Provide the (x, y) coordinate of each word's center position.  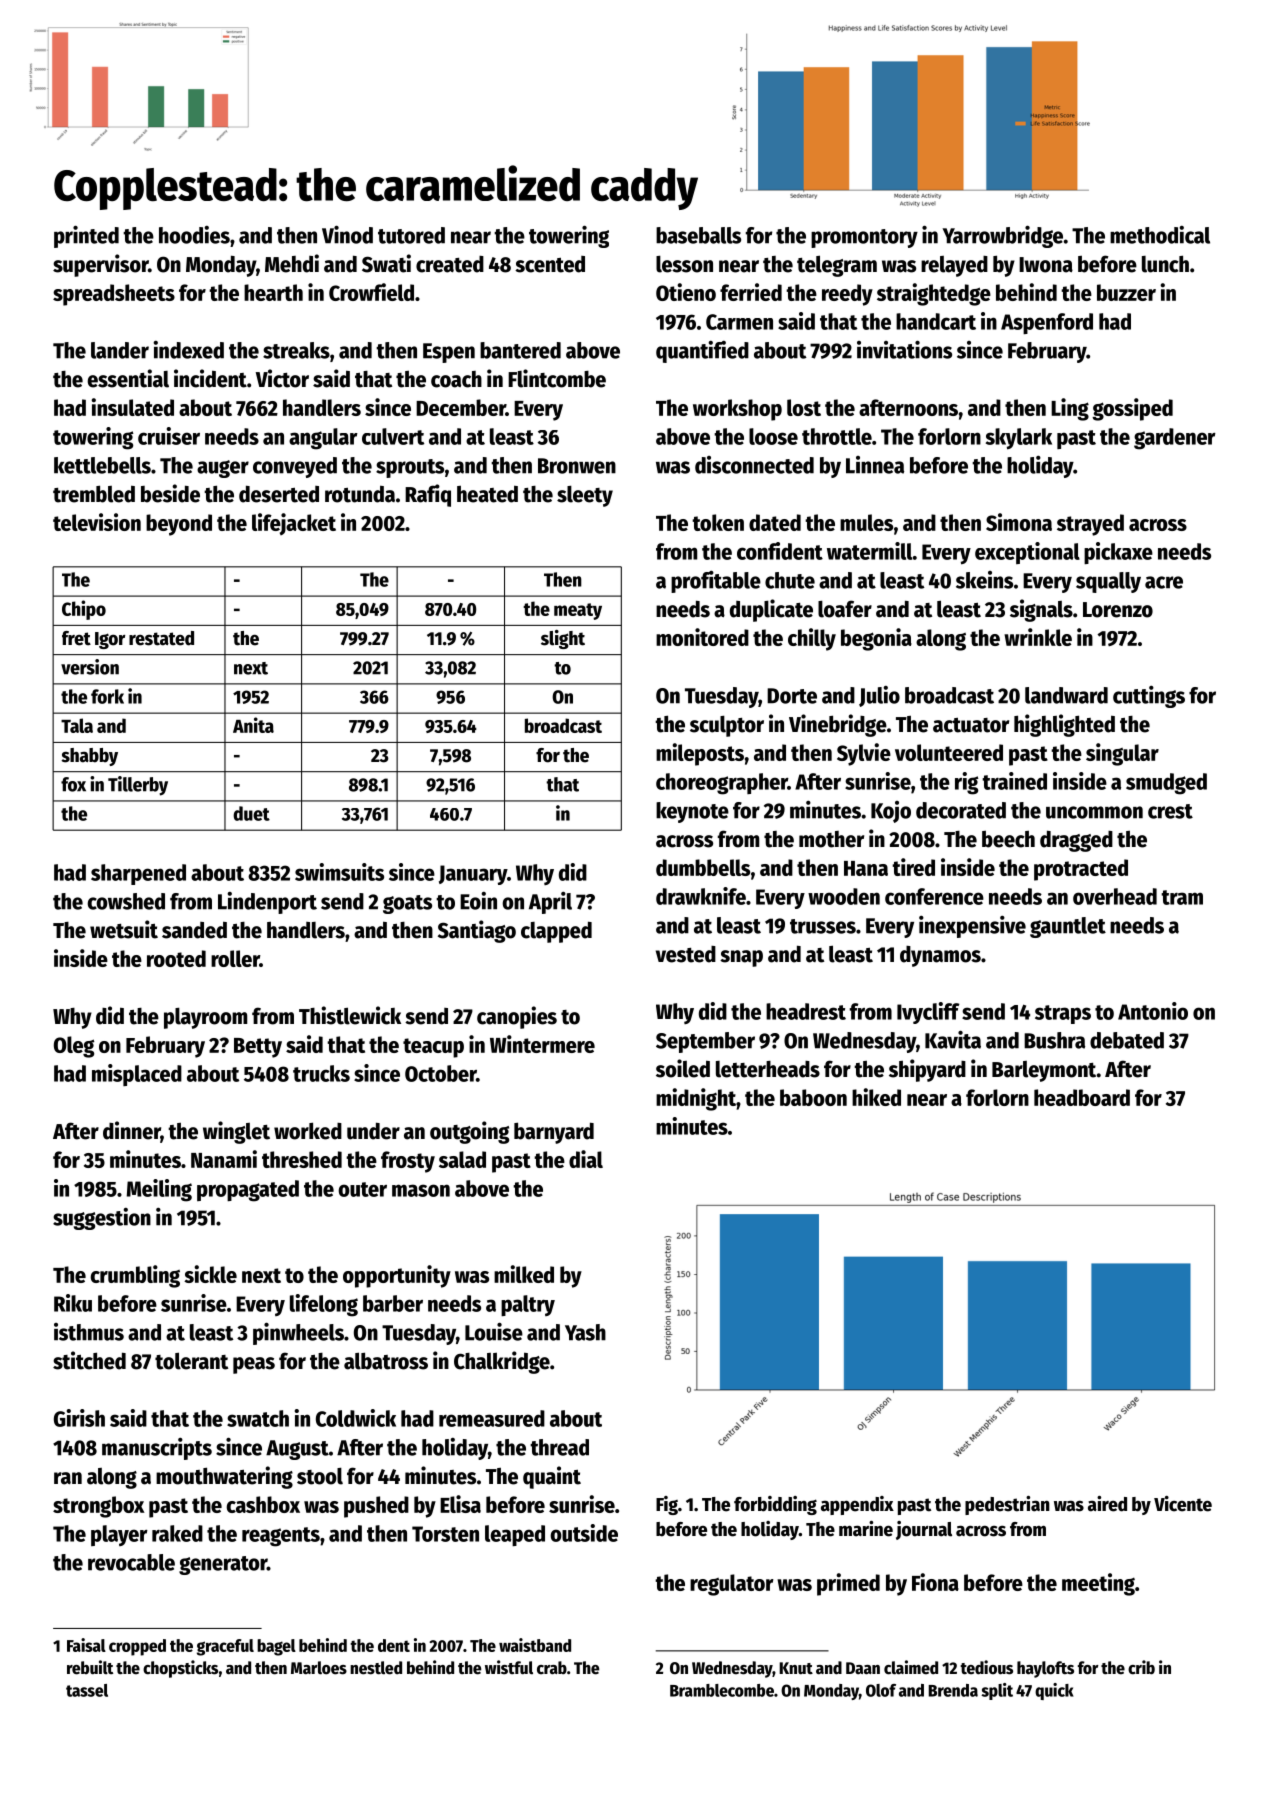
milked (524, 1274)
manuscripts (157, 1449)
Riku (73, 1303)
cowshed (126, 901)
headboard (1082, 1097)
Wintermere (542, 1044)
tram (1182, 897)
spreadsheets (114, 295)
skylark (1019, 439)
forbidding (775, 1505)
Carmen (739, 322)
